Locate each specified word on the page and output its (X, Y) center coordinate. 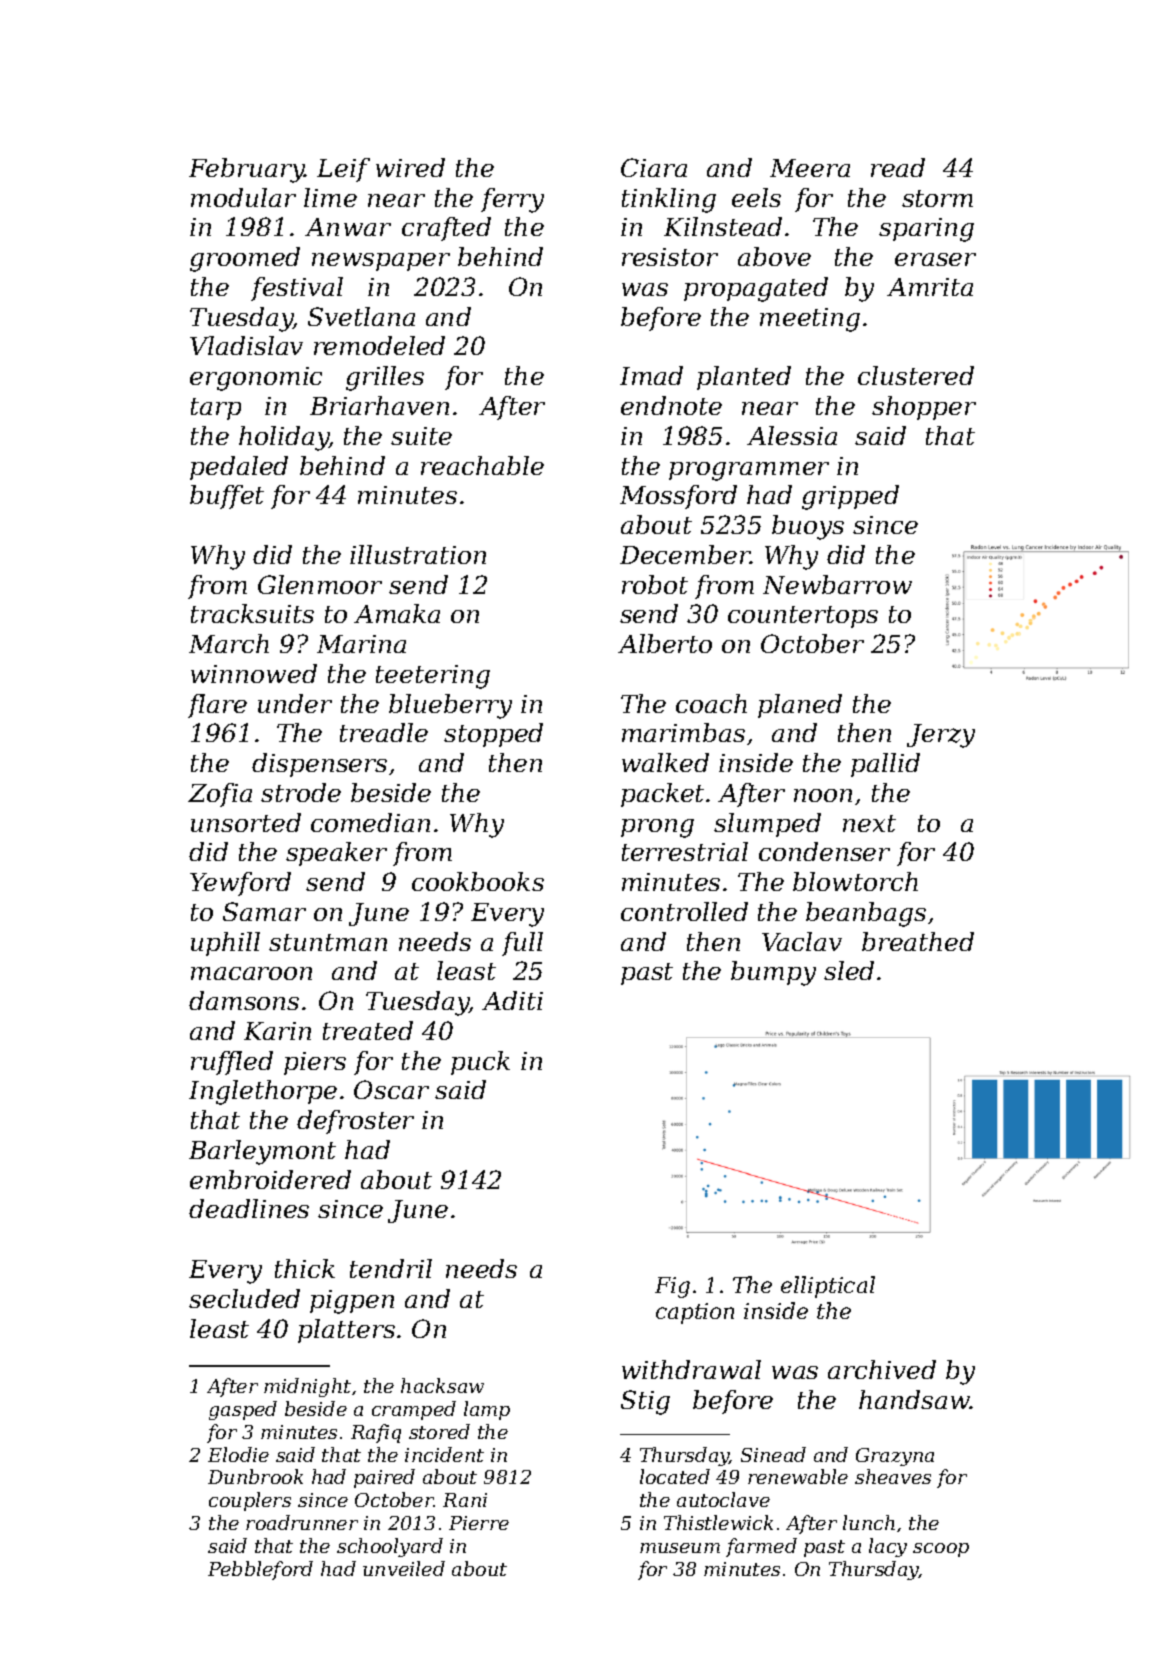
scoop (941, 1550)
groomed (245, 259)
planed (800, 706)
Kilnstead (723, 226)
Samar (264, 911)
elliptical (828, 1287)
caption (695, 1313)
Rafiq (376, 1433)
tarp (216, 409)
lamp (487, 1410)
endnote (671, 405)
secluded (244, 1298)
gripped (850, 497)
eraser (935, 259)
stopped (493, 735)
